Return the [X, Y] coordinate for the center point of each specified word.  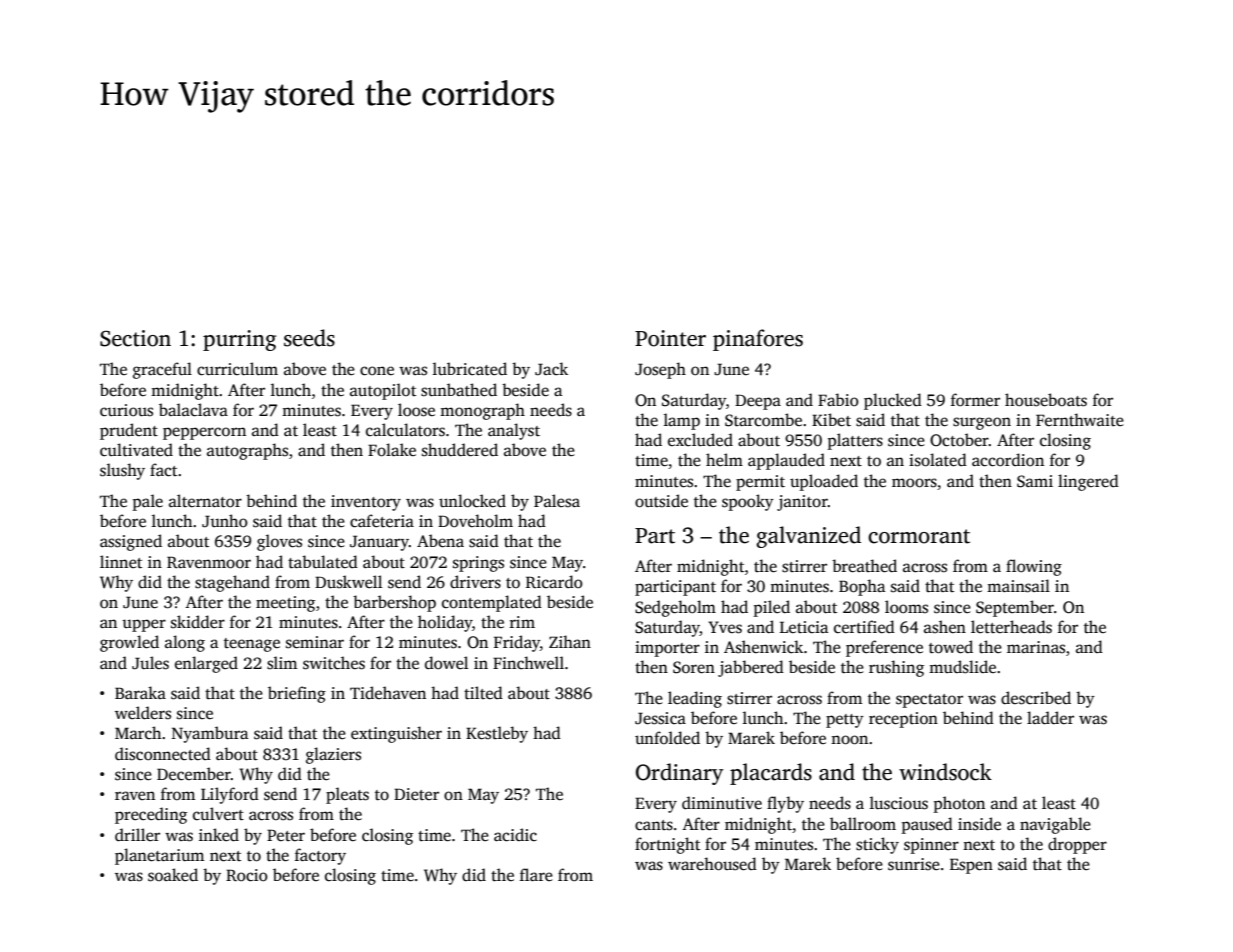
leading [695, 699]
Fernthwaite [1080, 419]
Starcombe [763, 420]
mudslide [962, 667]
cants [654, 825]
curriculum [237, 369]
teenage [252, 645]
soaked [173, 875]
